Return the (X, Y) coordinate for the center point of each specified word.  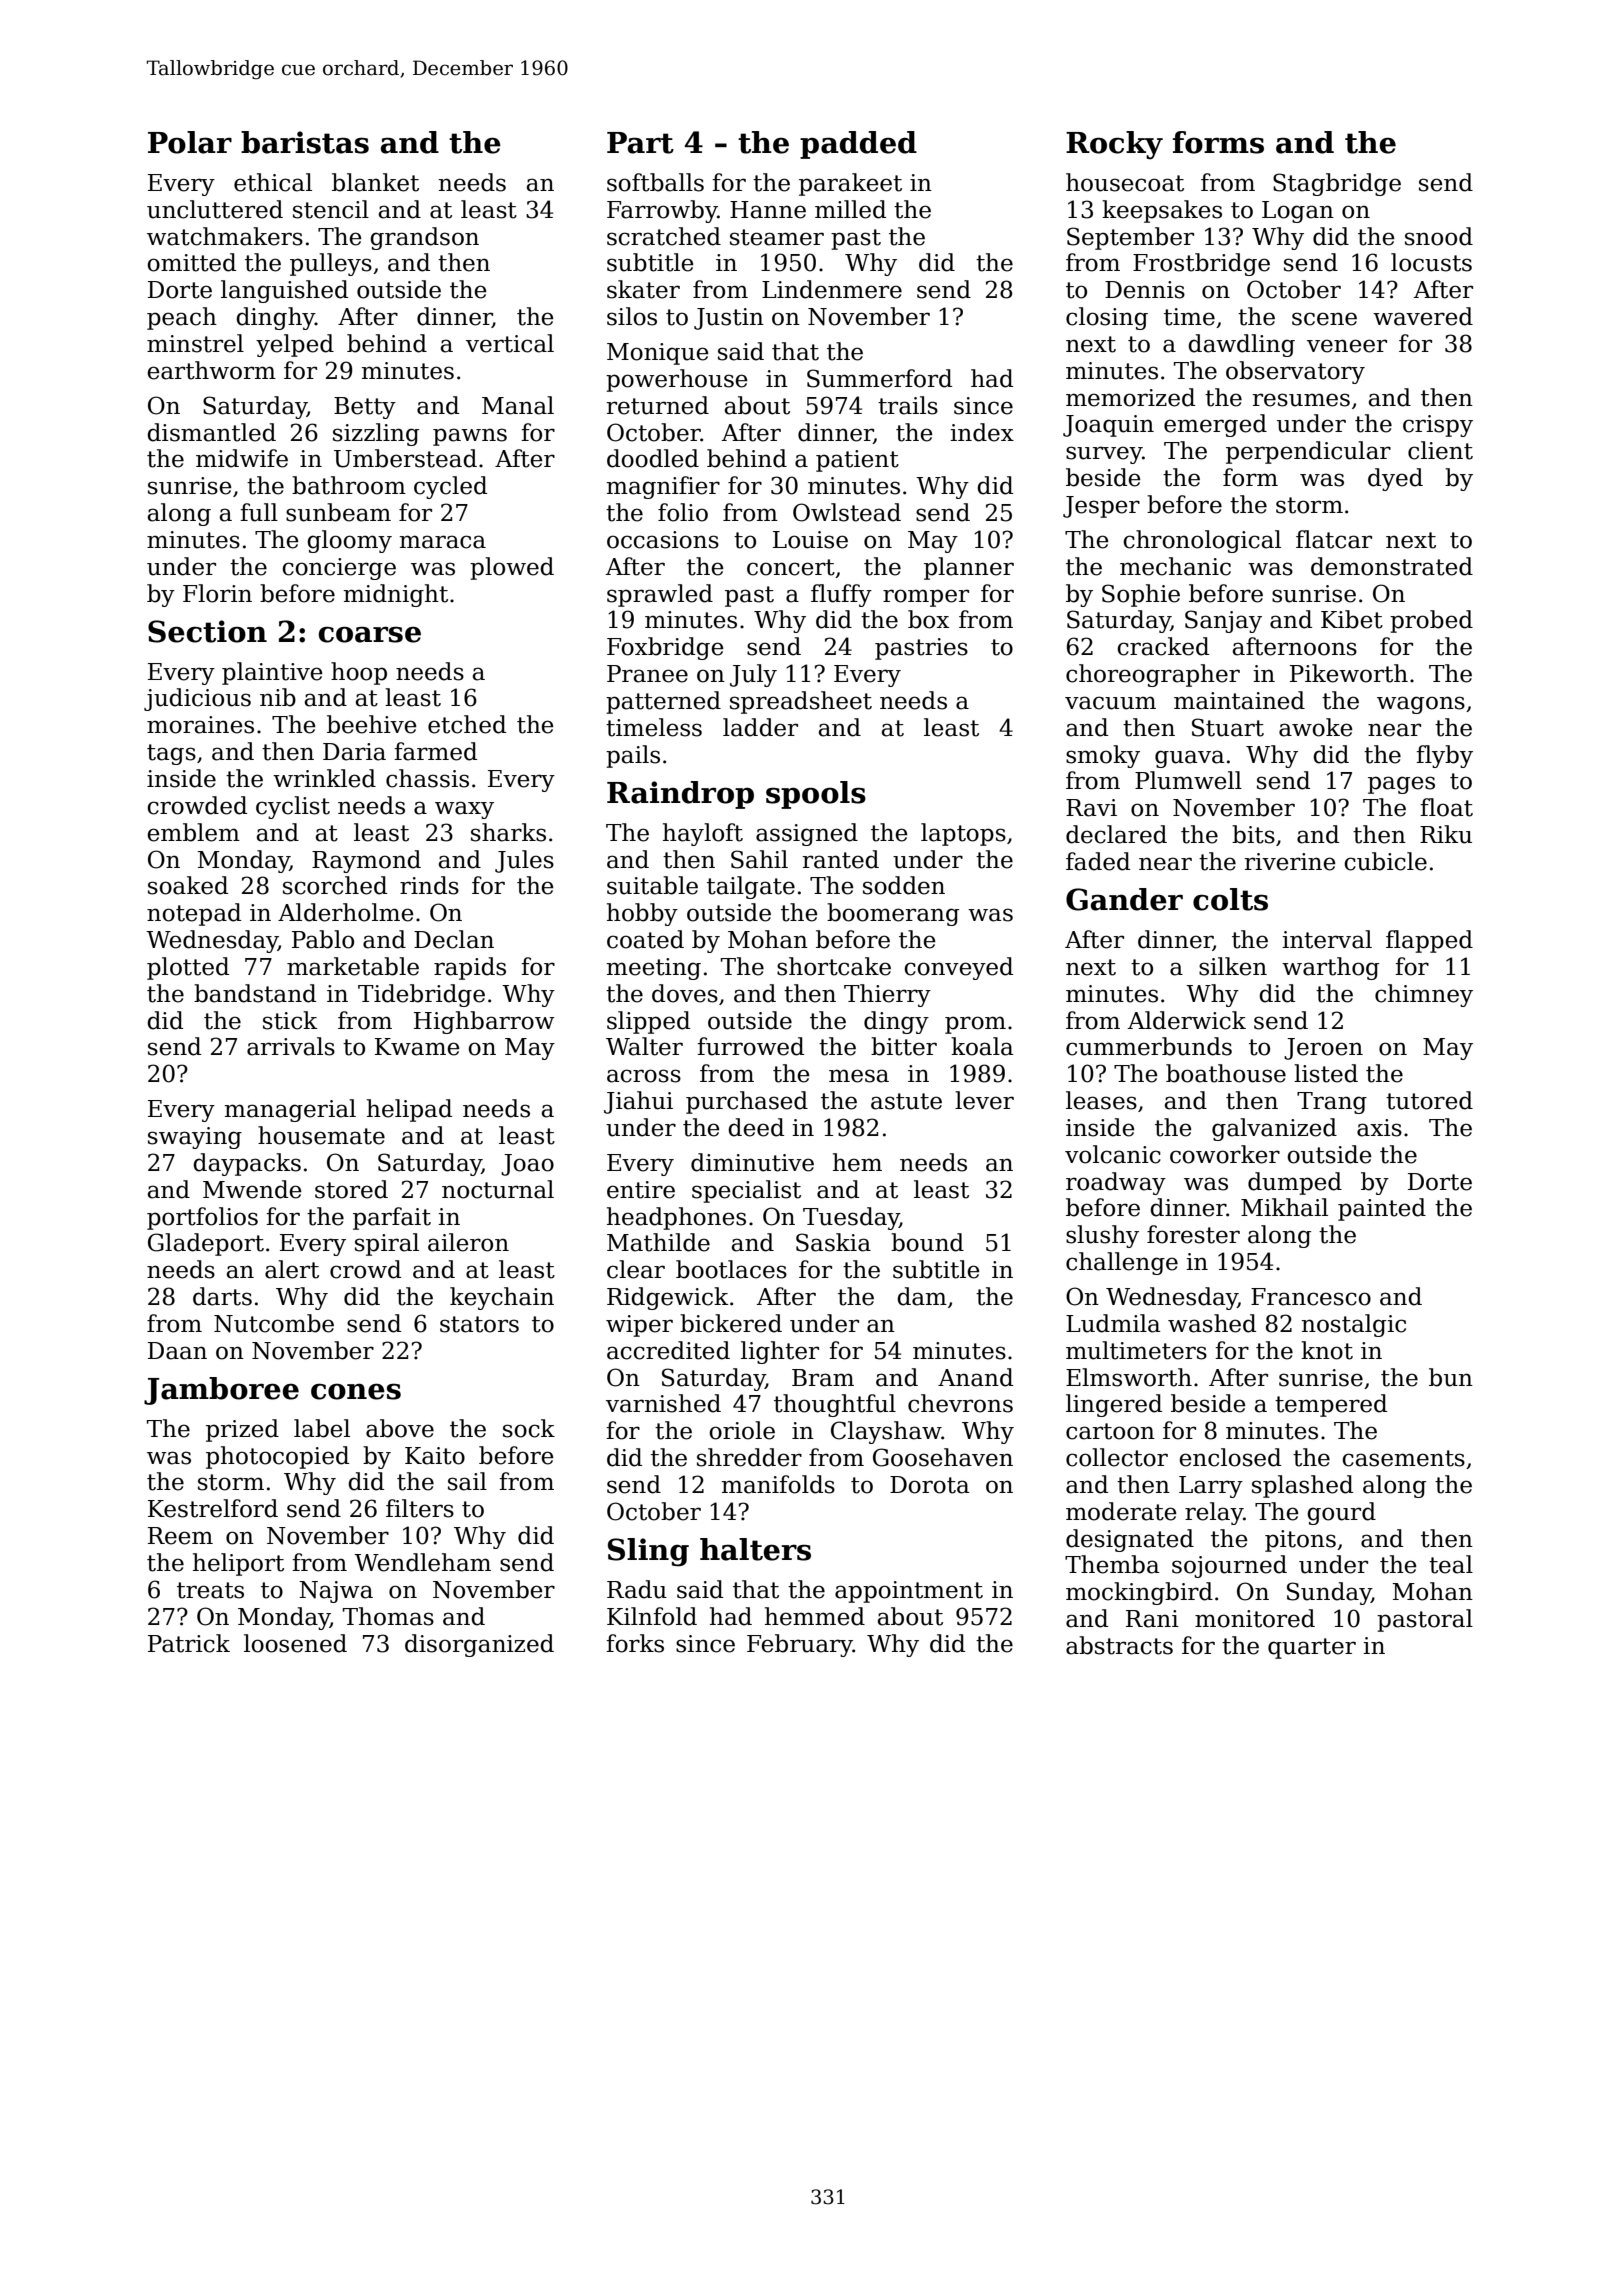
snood (1439, 236)
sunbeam (338, 512)
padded (858, 145)
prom (975, 1025)
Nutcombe (274, 1323)
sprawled (660, 595)
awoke (1316, 727)
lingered (1114, 1405)
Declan (454, 939)
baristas (305, 142)
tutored (1429, 1100)
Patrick (189, 1643)
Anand (975, 1377)
